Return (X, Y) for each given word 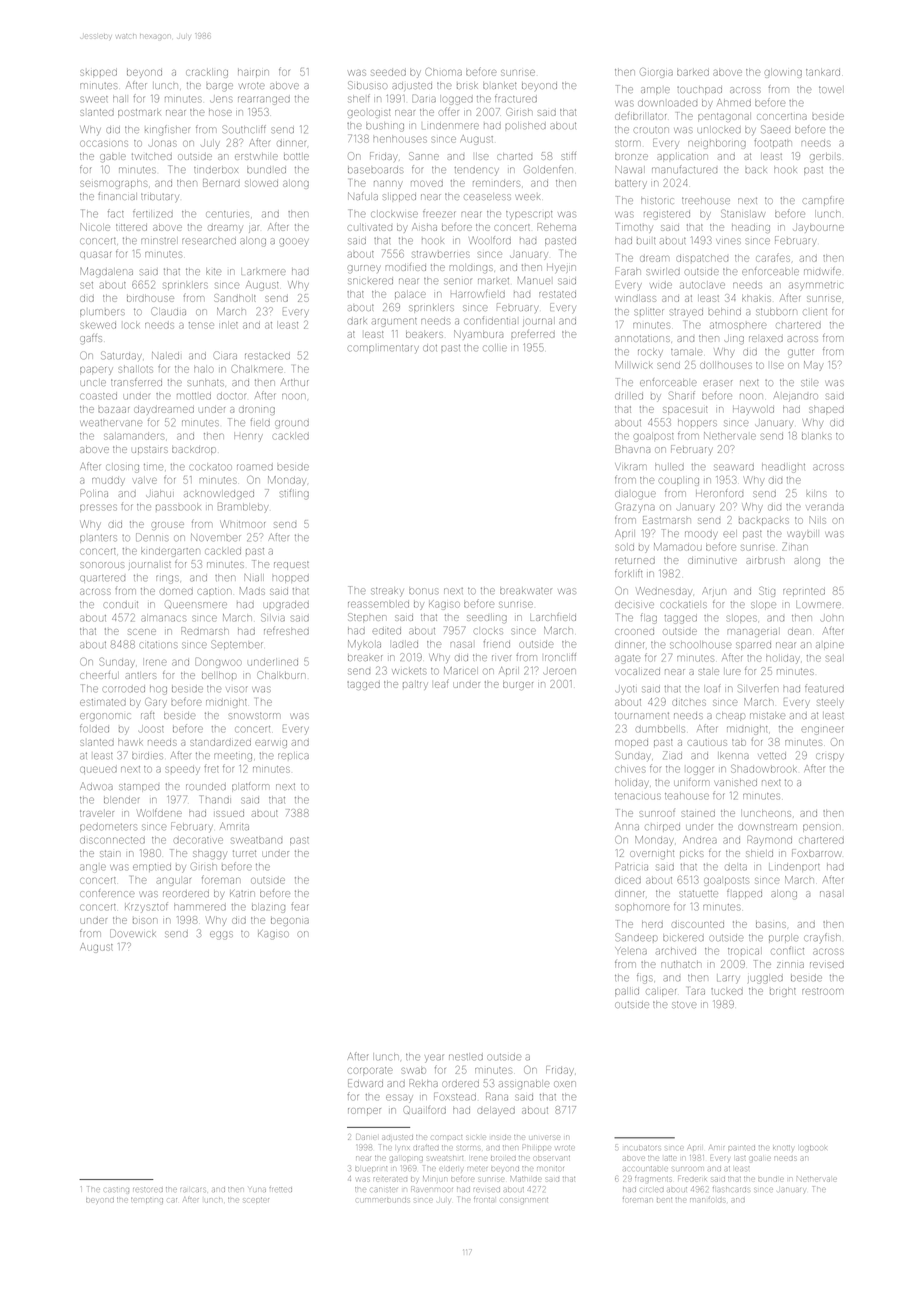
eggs (221, 935)
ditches (689, 702)
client (815, 311)
